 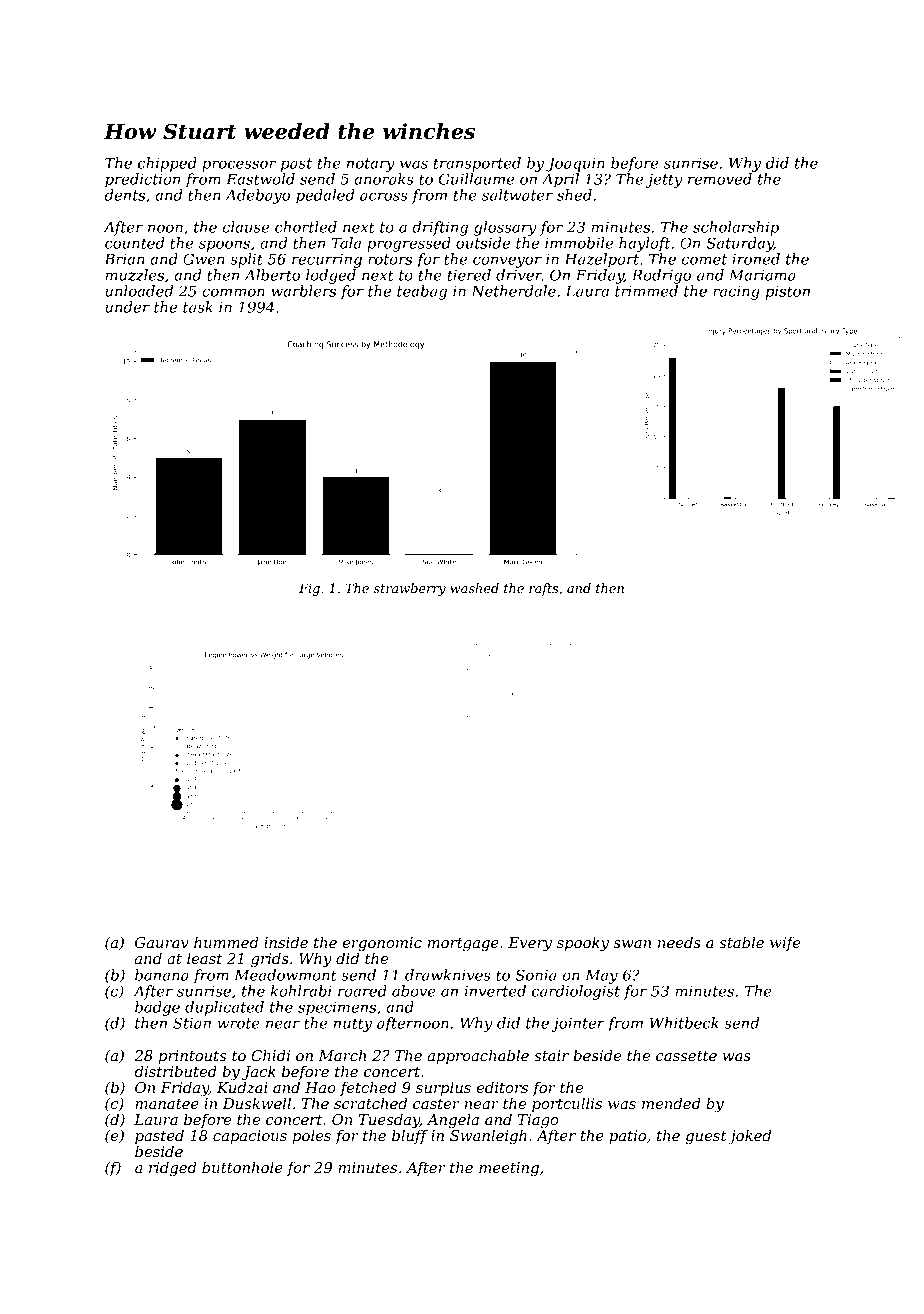 What do you see at coordinates (530, 944) in the screenshot?
I see `Every` at bounding box center [530, 944].
